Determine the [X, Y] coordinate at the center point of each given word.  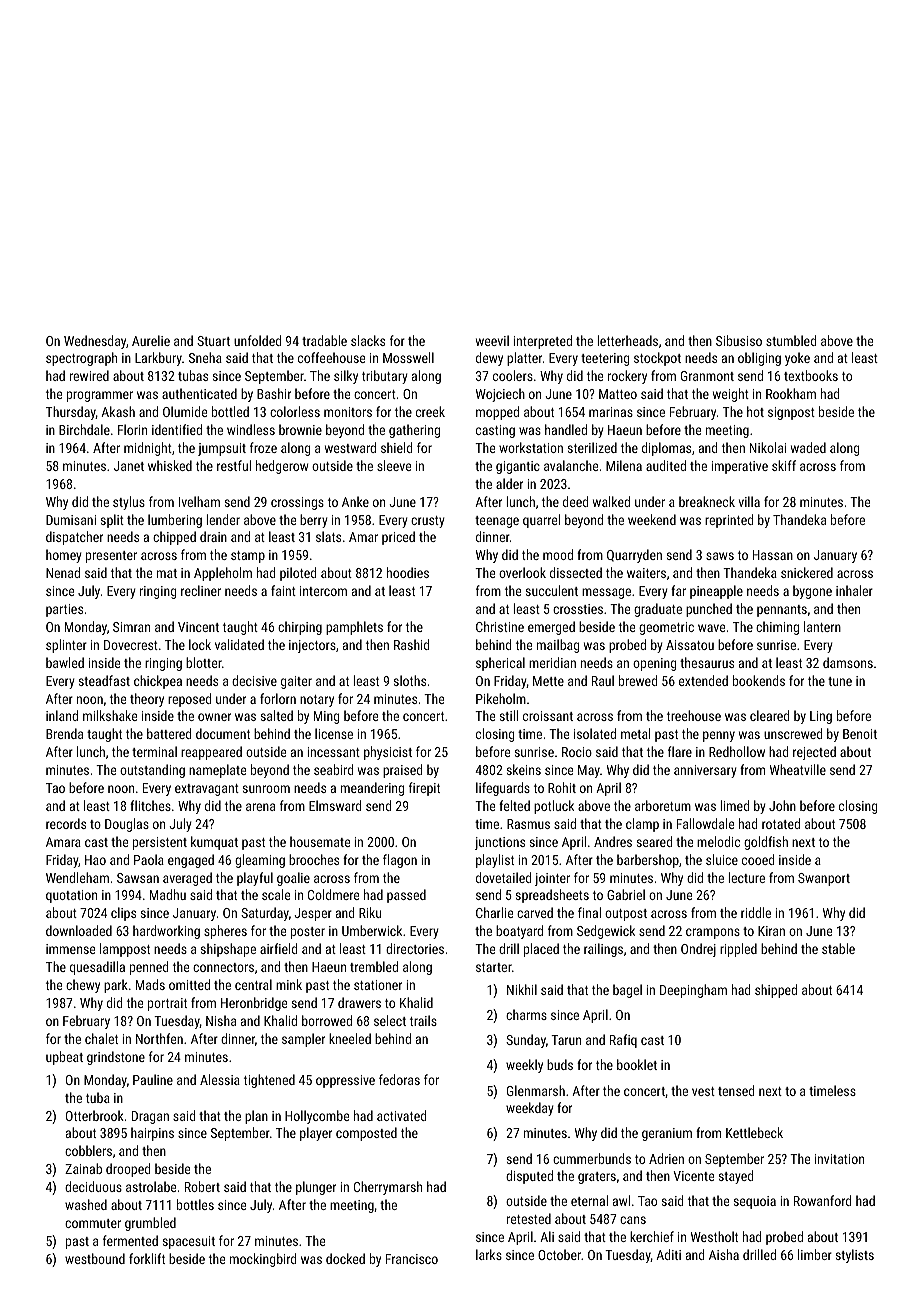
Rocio [577, 752]
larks [489, 1254]
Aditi [668, 1254]
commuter [93, 1223]
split [112, 521]
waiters [646, 573]
